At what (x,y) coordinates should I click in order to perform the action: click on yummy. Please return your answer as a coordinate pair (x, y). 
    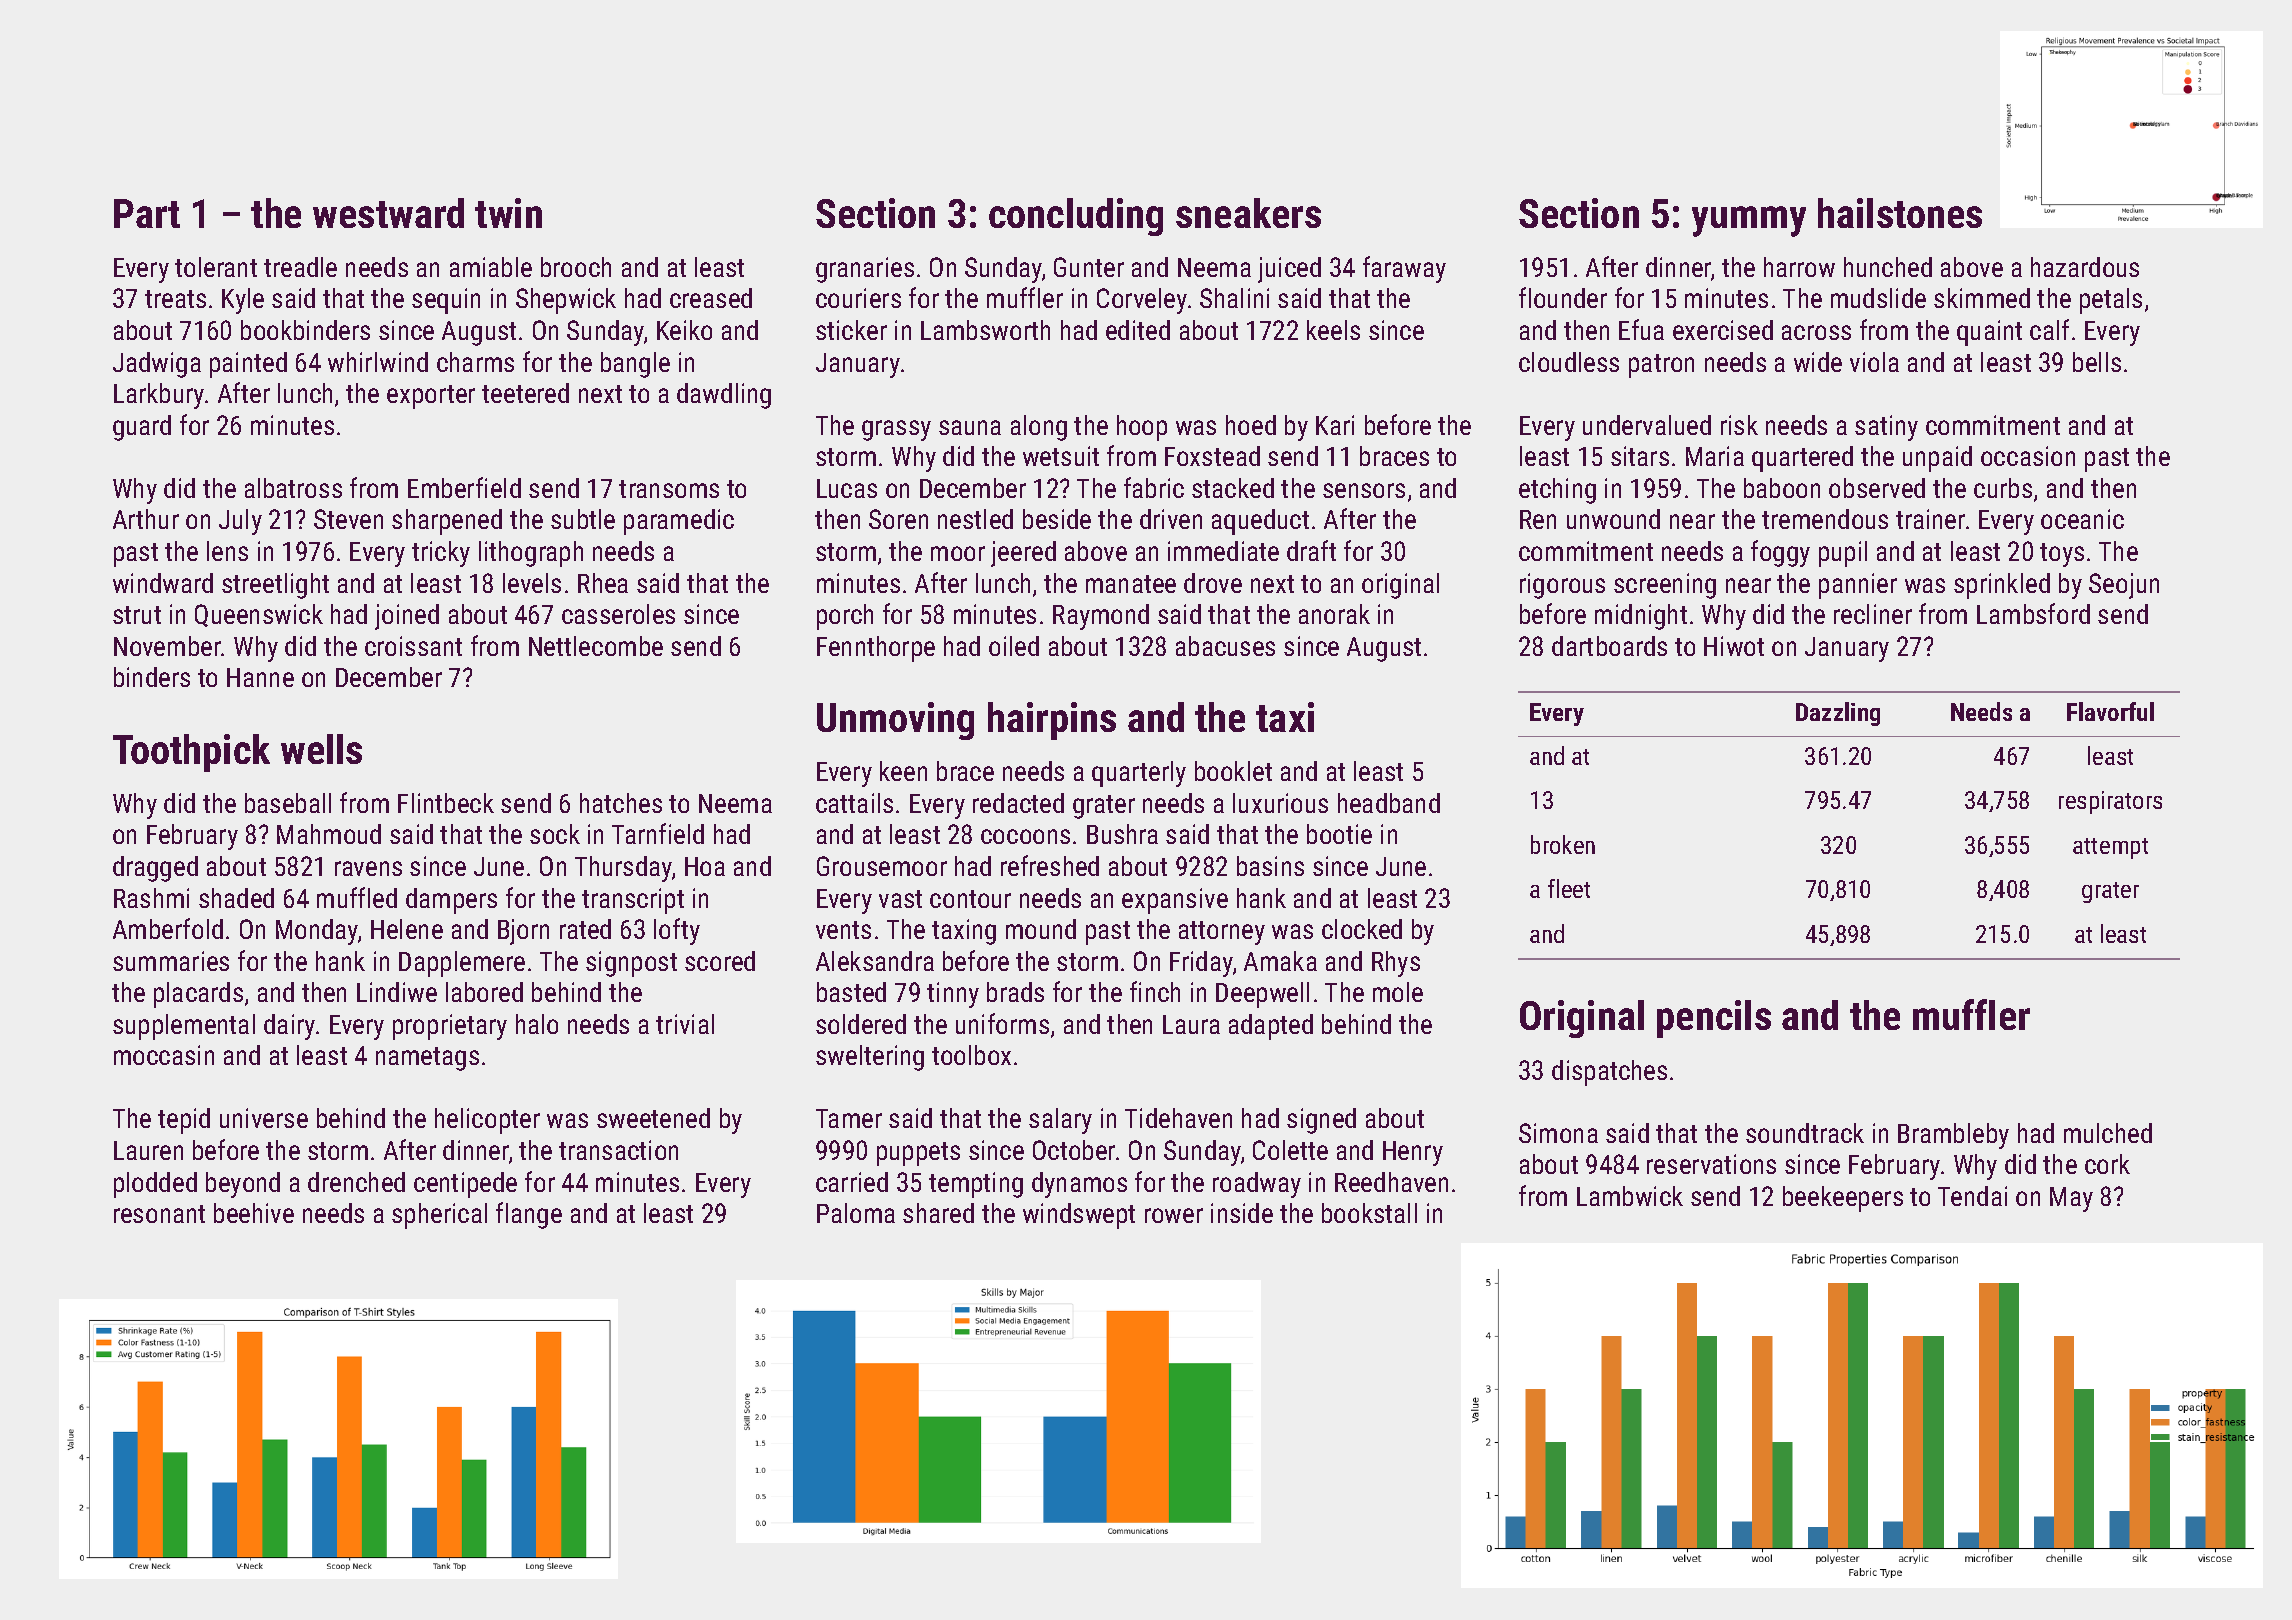
    Looking at the image, I should click on (1749, 221).
